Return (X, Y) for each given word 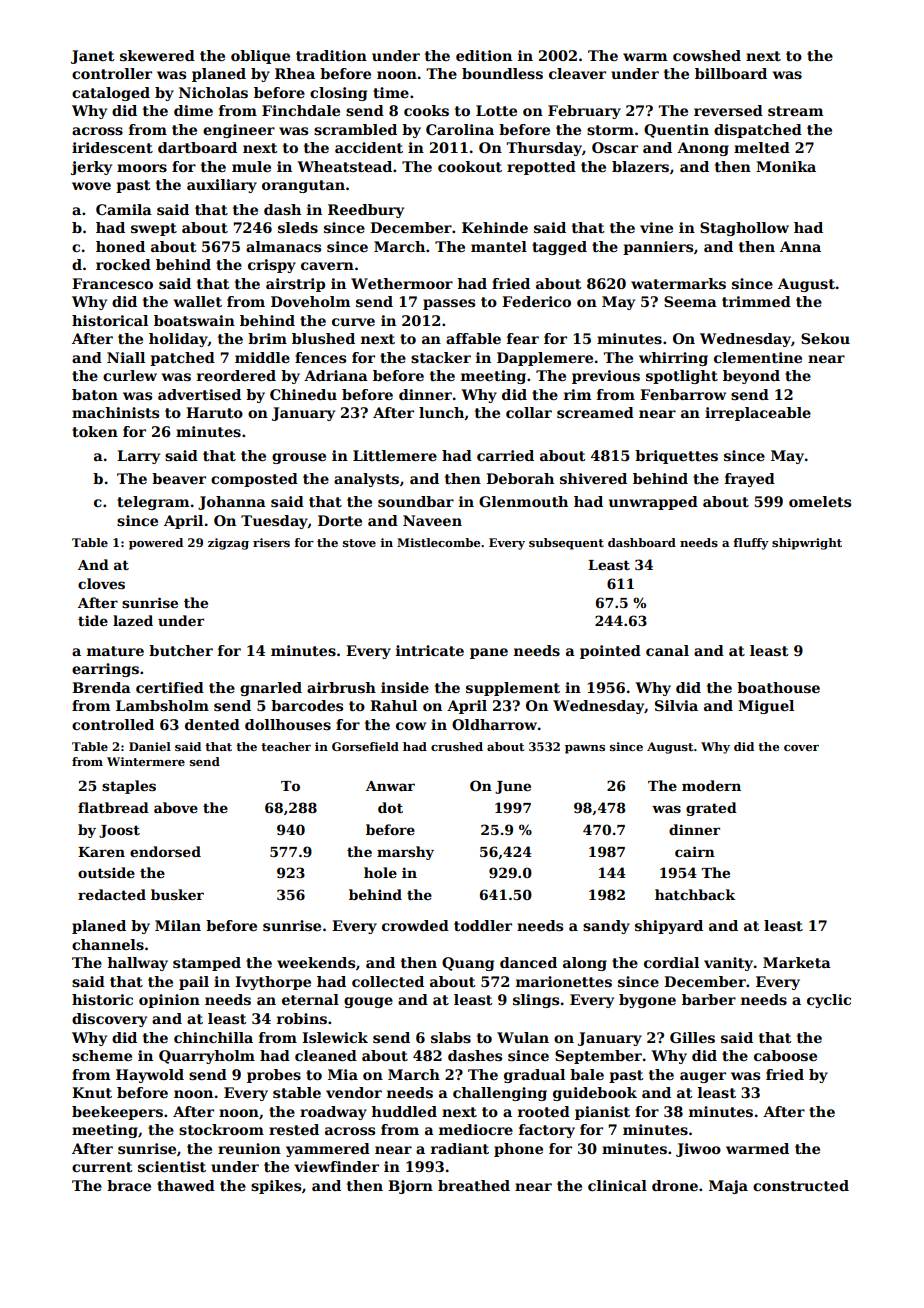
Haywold (150, 1076)
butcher (181, 650)
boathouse (778, 687)
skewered (157, 55)
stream (795, 111)
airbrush (341, 687)
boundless (502, 73)
